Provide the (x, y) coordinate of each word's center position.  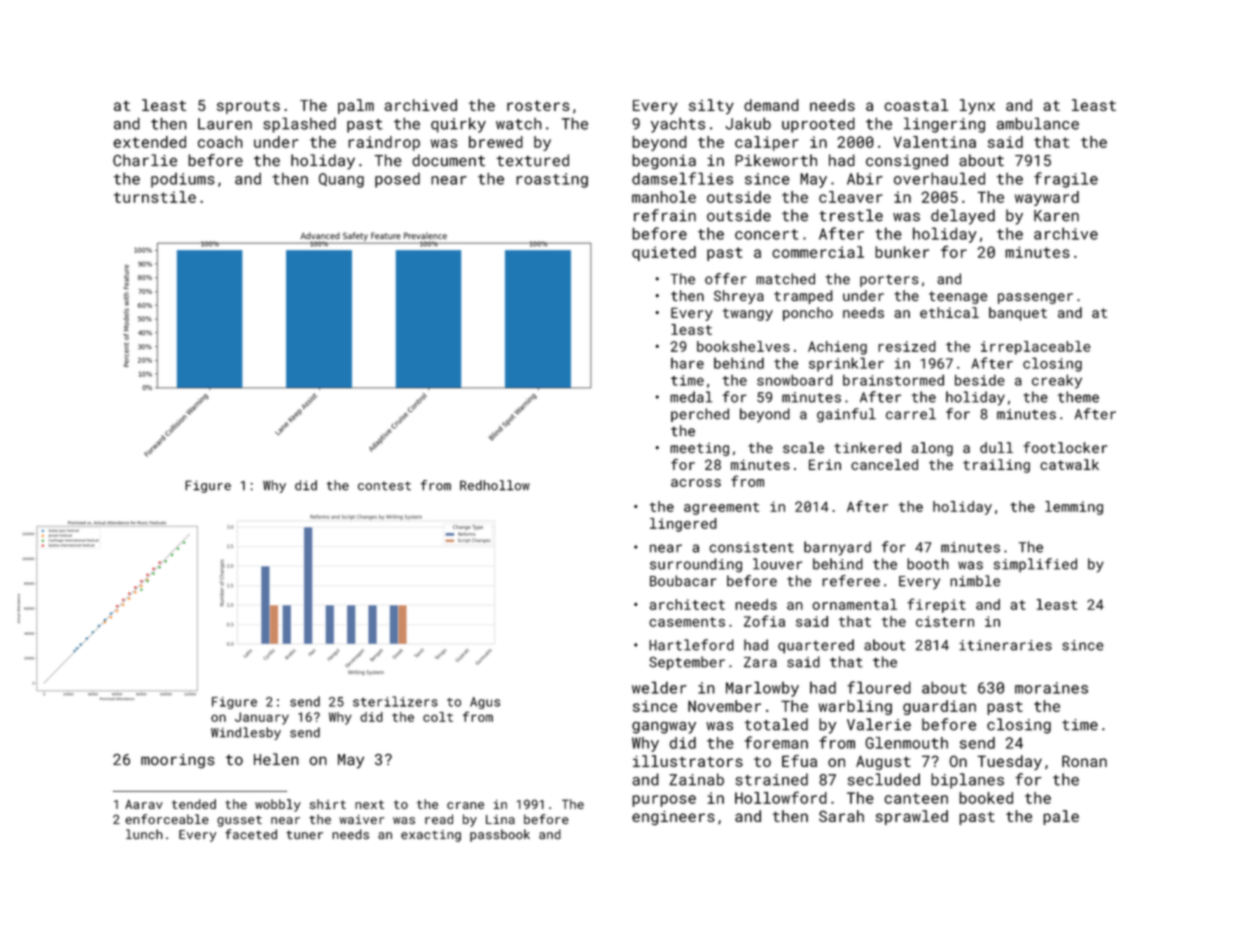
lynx (977, 107)
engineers (673, 818)
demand (771, 105)
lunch (144, 834)
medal (691, 397)
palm (356, 106)
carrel (911, 414)
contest (384, 486)
